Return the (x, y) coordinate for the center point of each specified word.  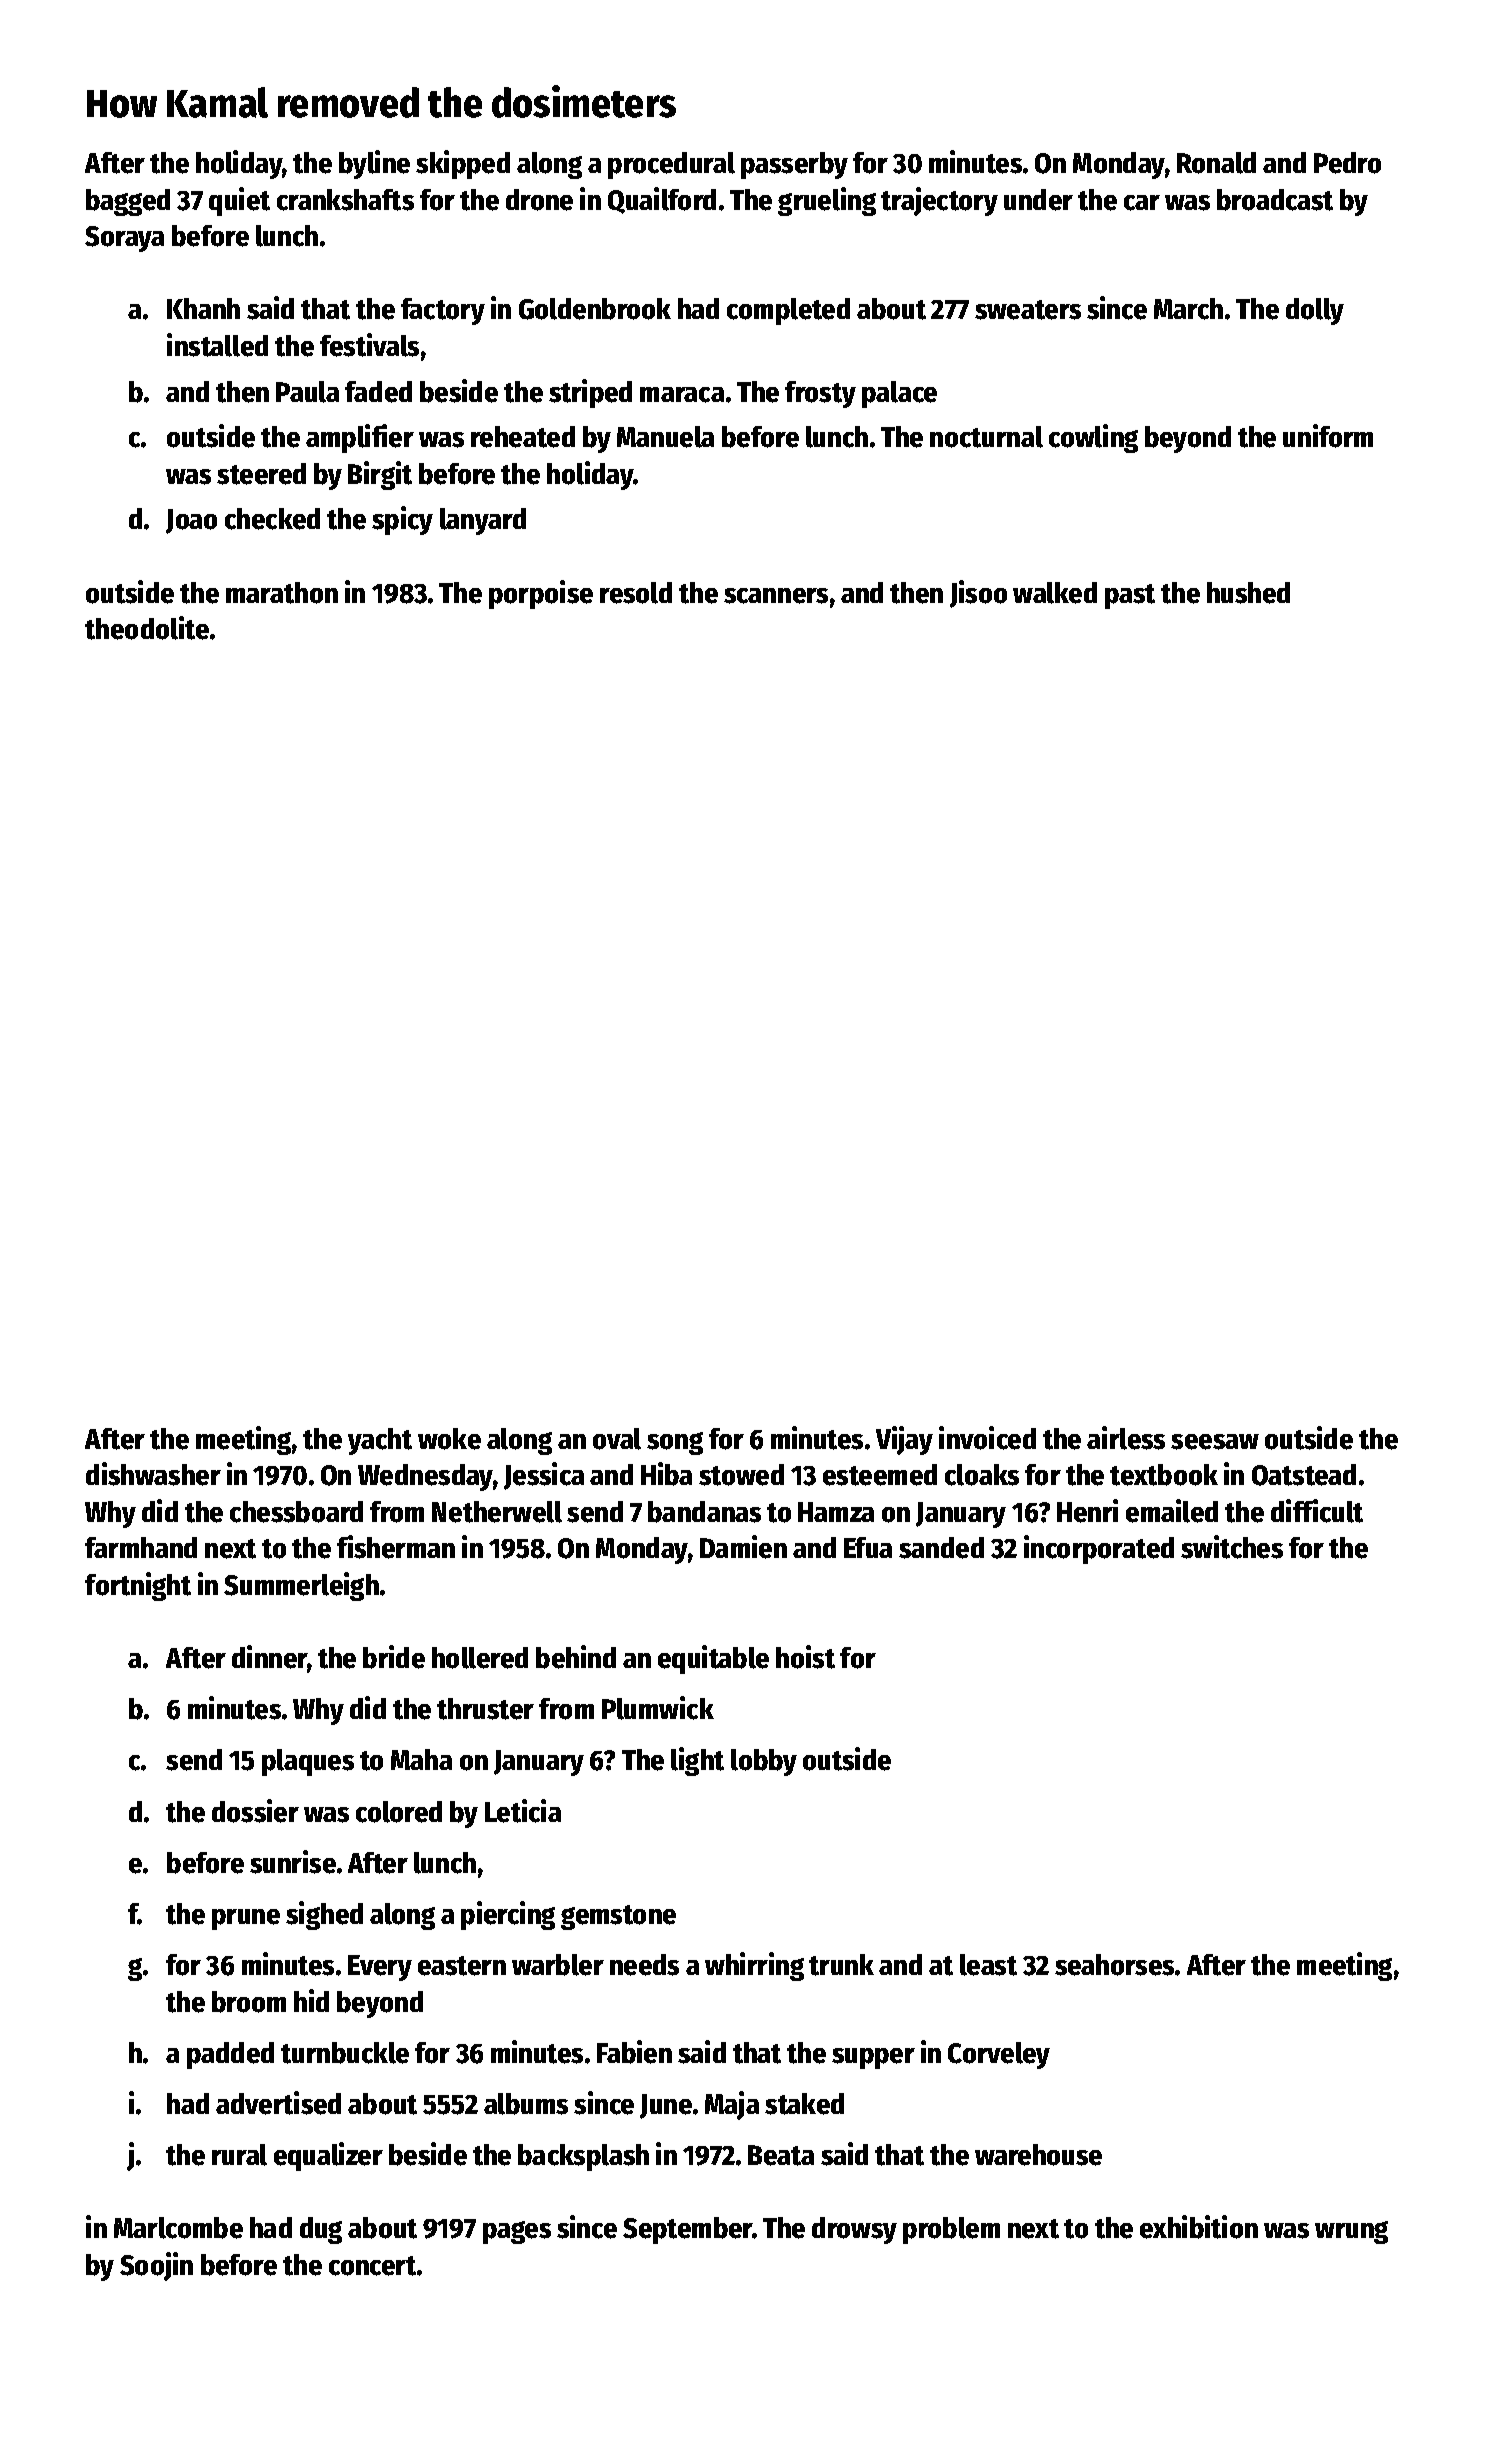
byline (374, 164)
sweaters (1028, 310)
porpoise (541, 594)
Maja (732, 2105)
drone (539, 200)
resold (636, 593)
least (988, 1965)
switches (1232, 1547)
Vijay (904, 1440)
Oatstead (1304, 1475)
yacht (380, 1441)
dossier (255, 1811)
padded (230, 2055)
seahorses (1114, 1965)
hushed (1248, 593)
